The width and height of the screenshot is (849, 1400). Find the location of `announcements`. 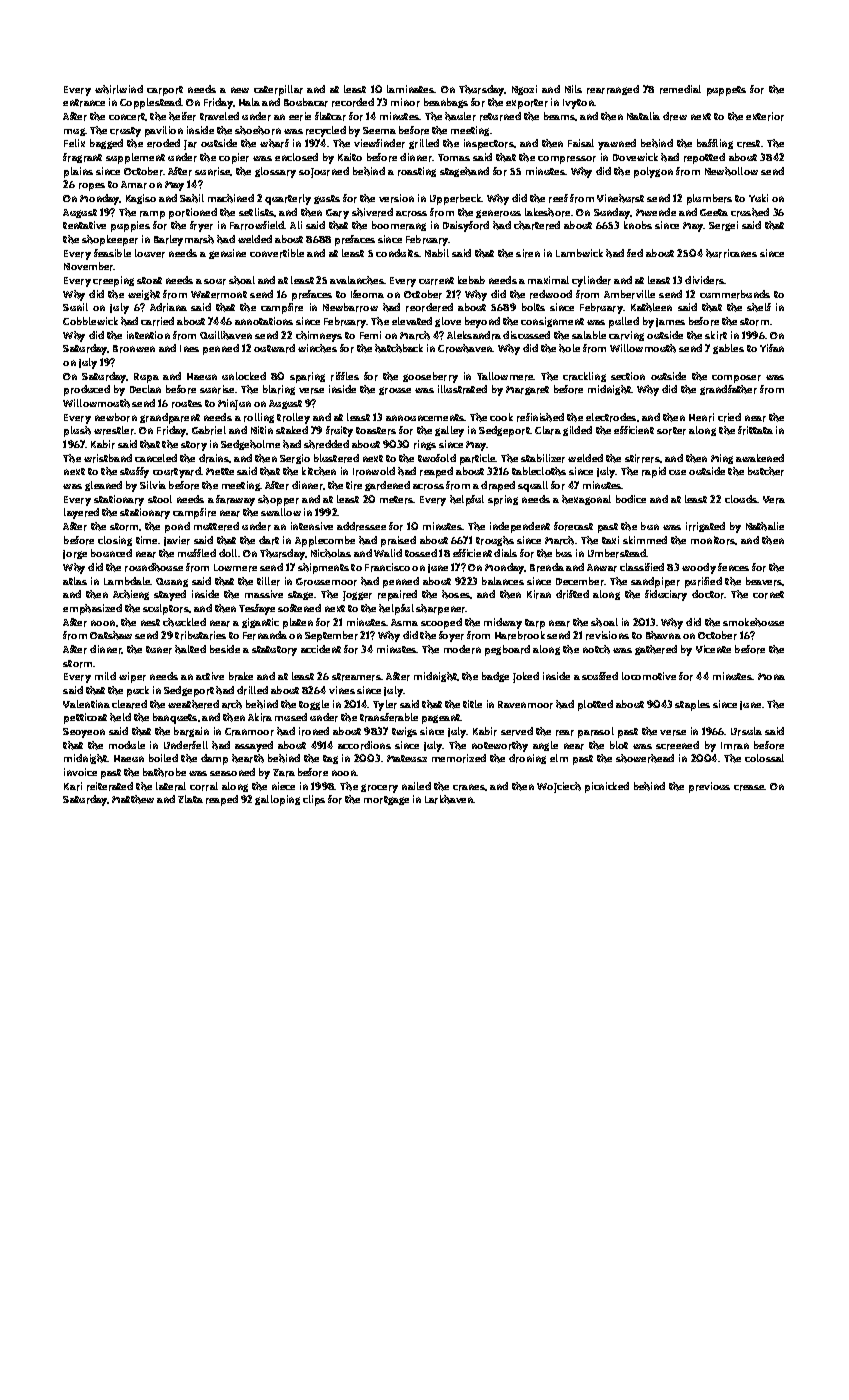

announcements is located at coordinates (425, 417).
